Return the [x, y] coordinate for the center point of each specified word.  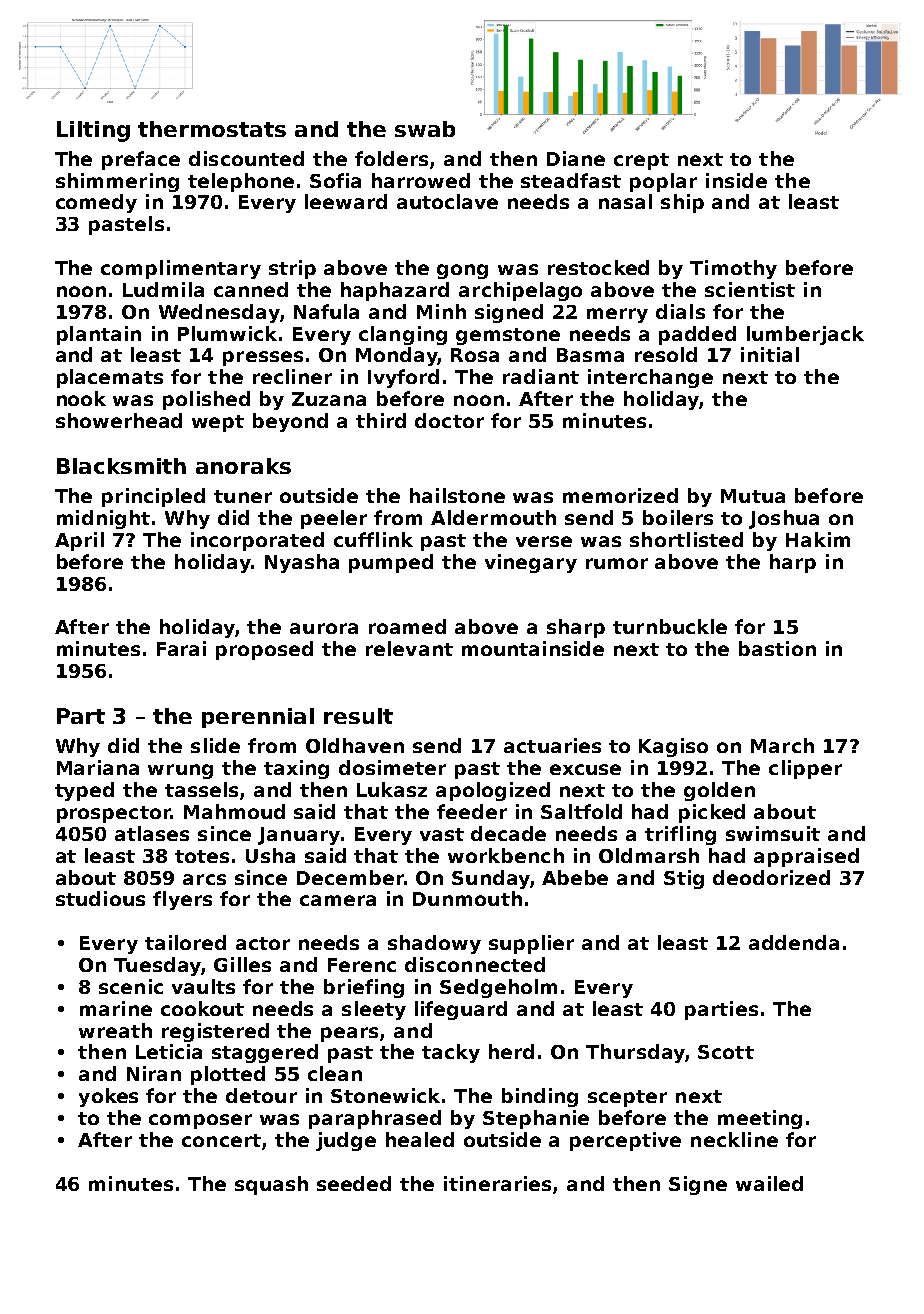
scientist [750, 289]
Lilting [93, 131]
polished [206, 400]
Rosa [475, 355]
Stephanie [536, 1119]
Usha [270, 855]
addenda [794, 942]
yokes [108, 1097]
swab [425, 129]
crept [641, 161]
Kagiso [673, 747]
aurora [324, 628]
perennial [258, 718]
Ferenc [362, 965]
